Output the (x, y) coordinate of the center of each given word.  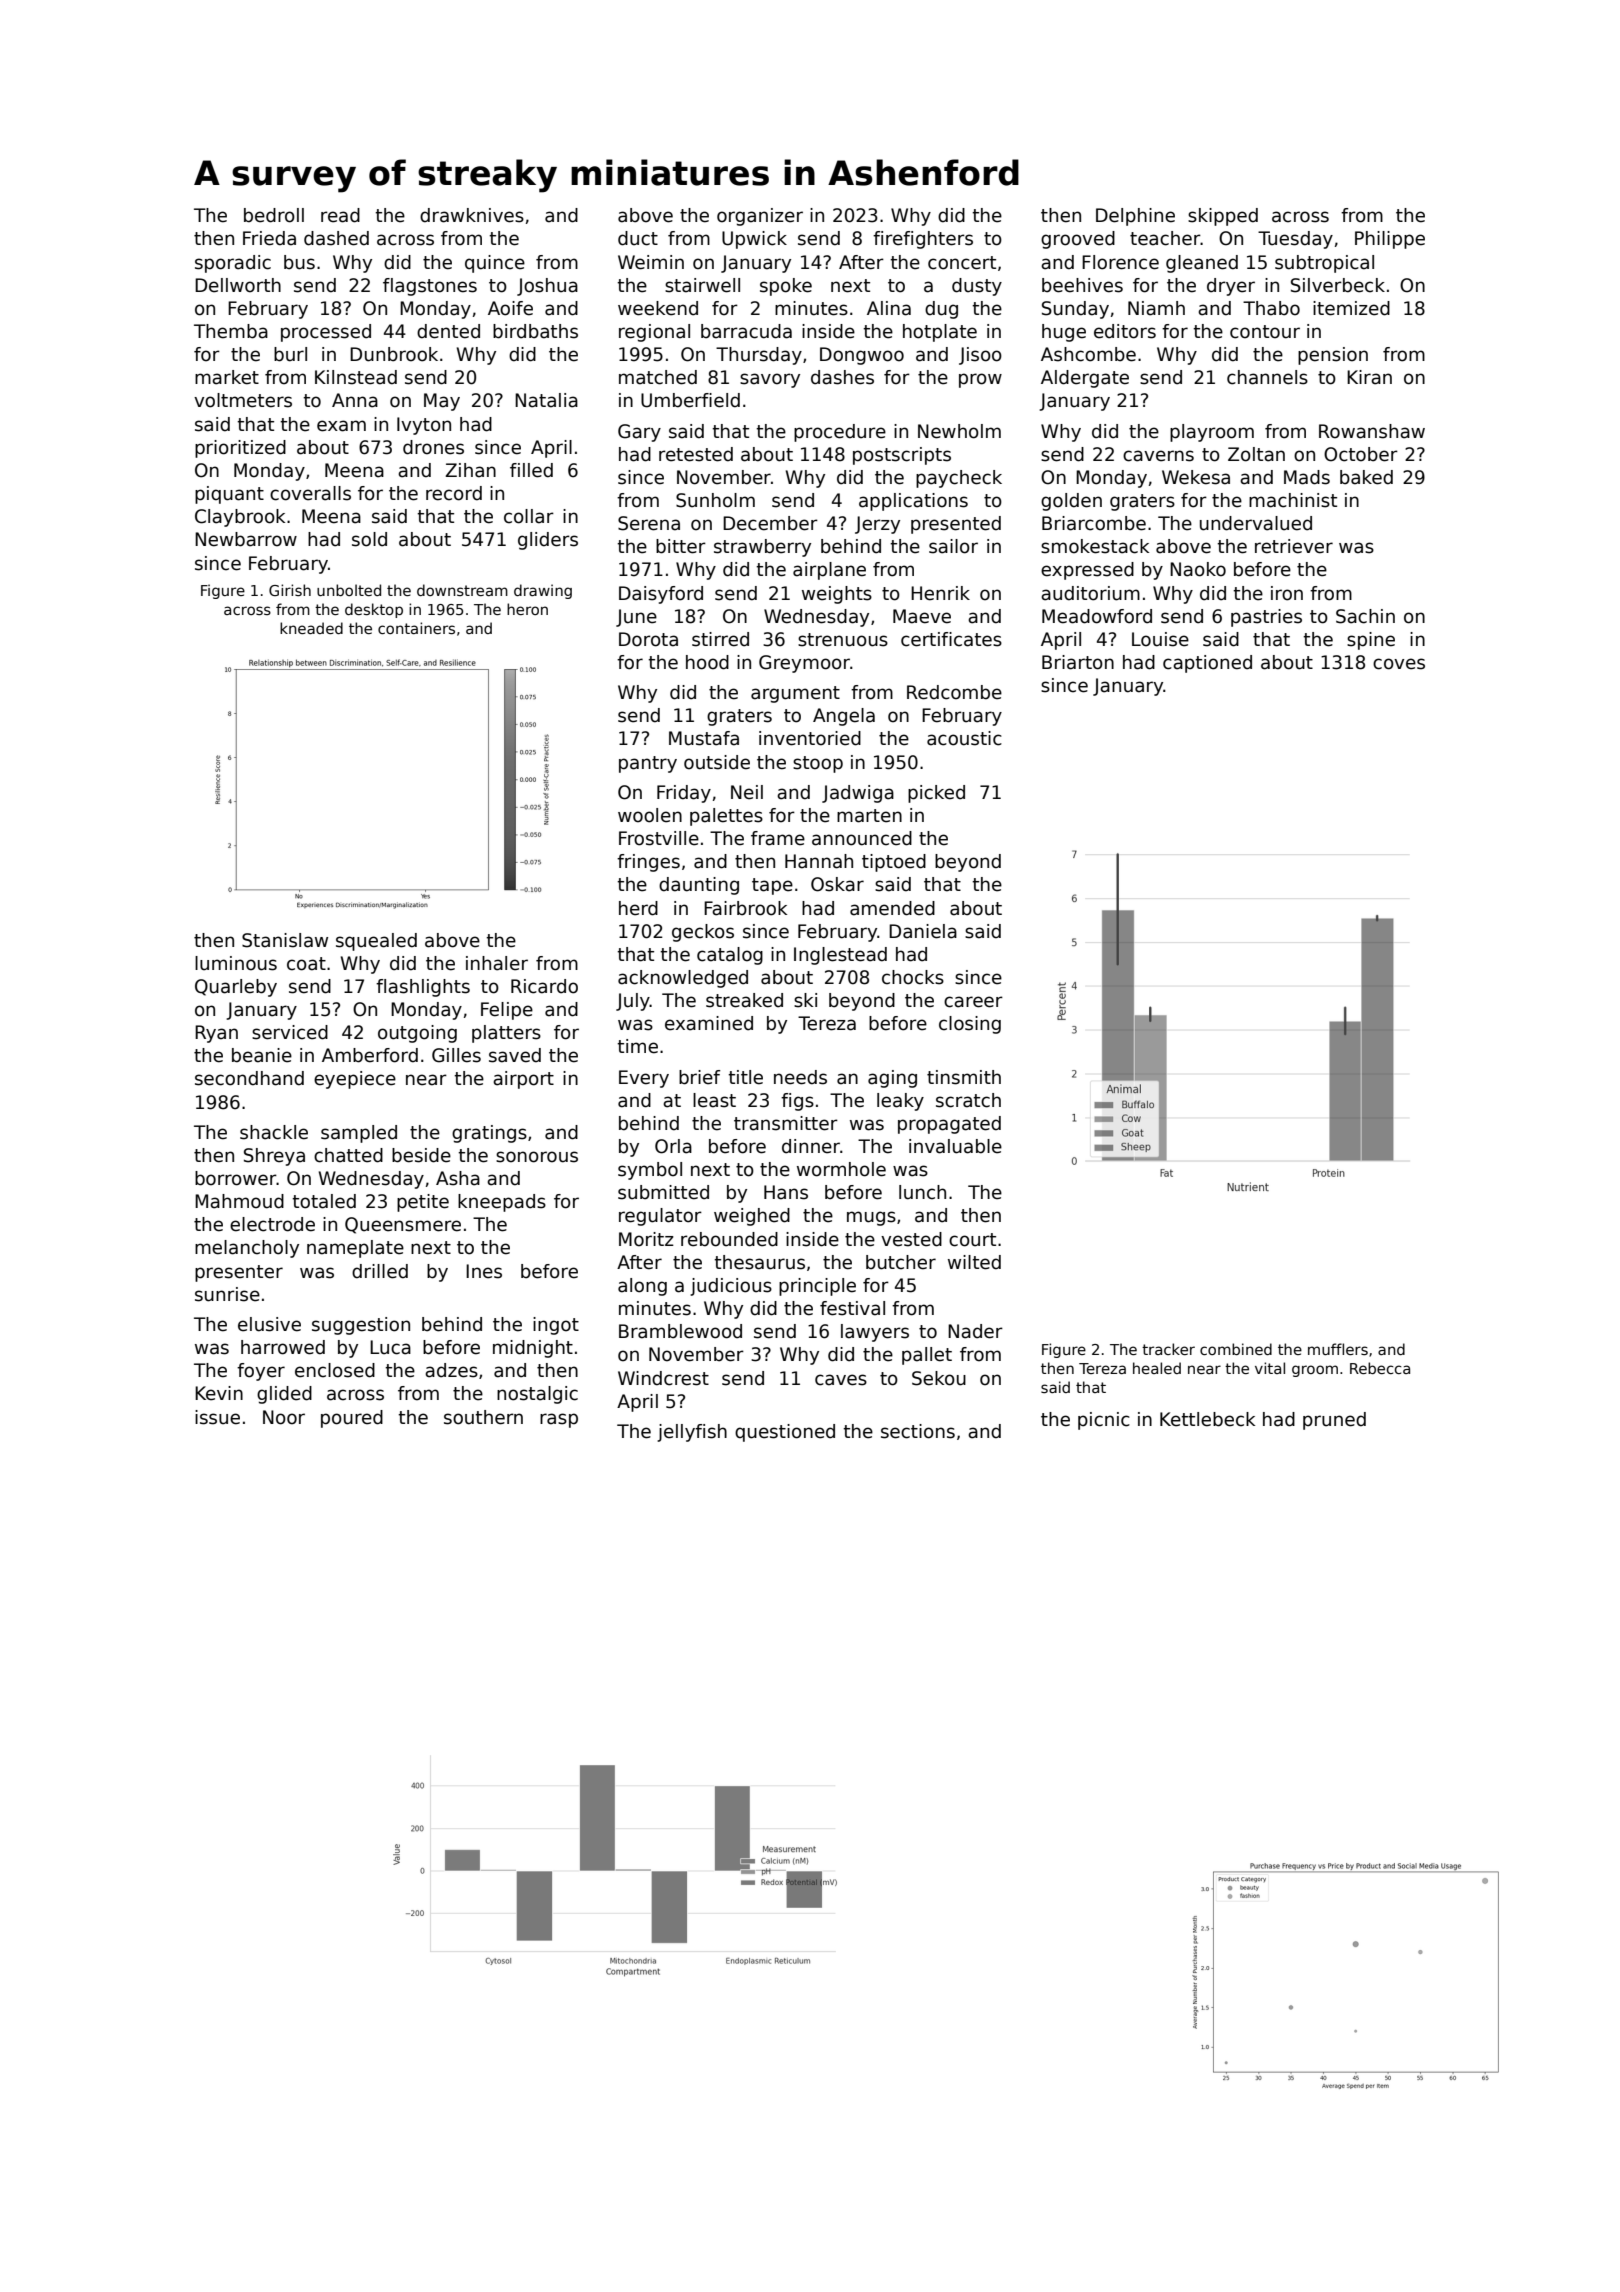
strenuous (843, 640)
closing (970, 1025)
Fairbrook (745, 908)
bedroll (274, 215)
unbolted (349, 590)
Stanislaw (285, 940)
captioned (1207, 664)
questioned (785, 1433)
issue (217, 1417)
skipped (1223, 217)
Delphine (1135, 217)
